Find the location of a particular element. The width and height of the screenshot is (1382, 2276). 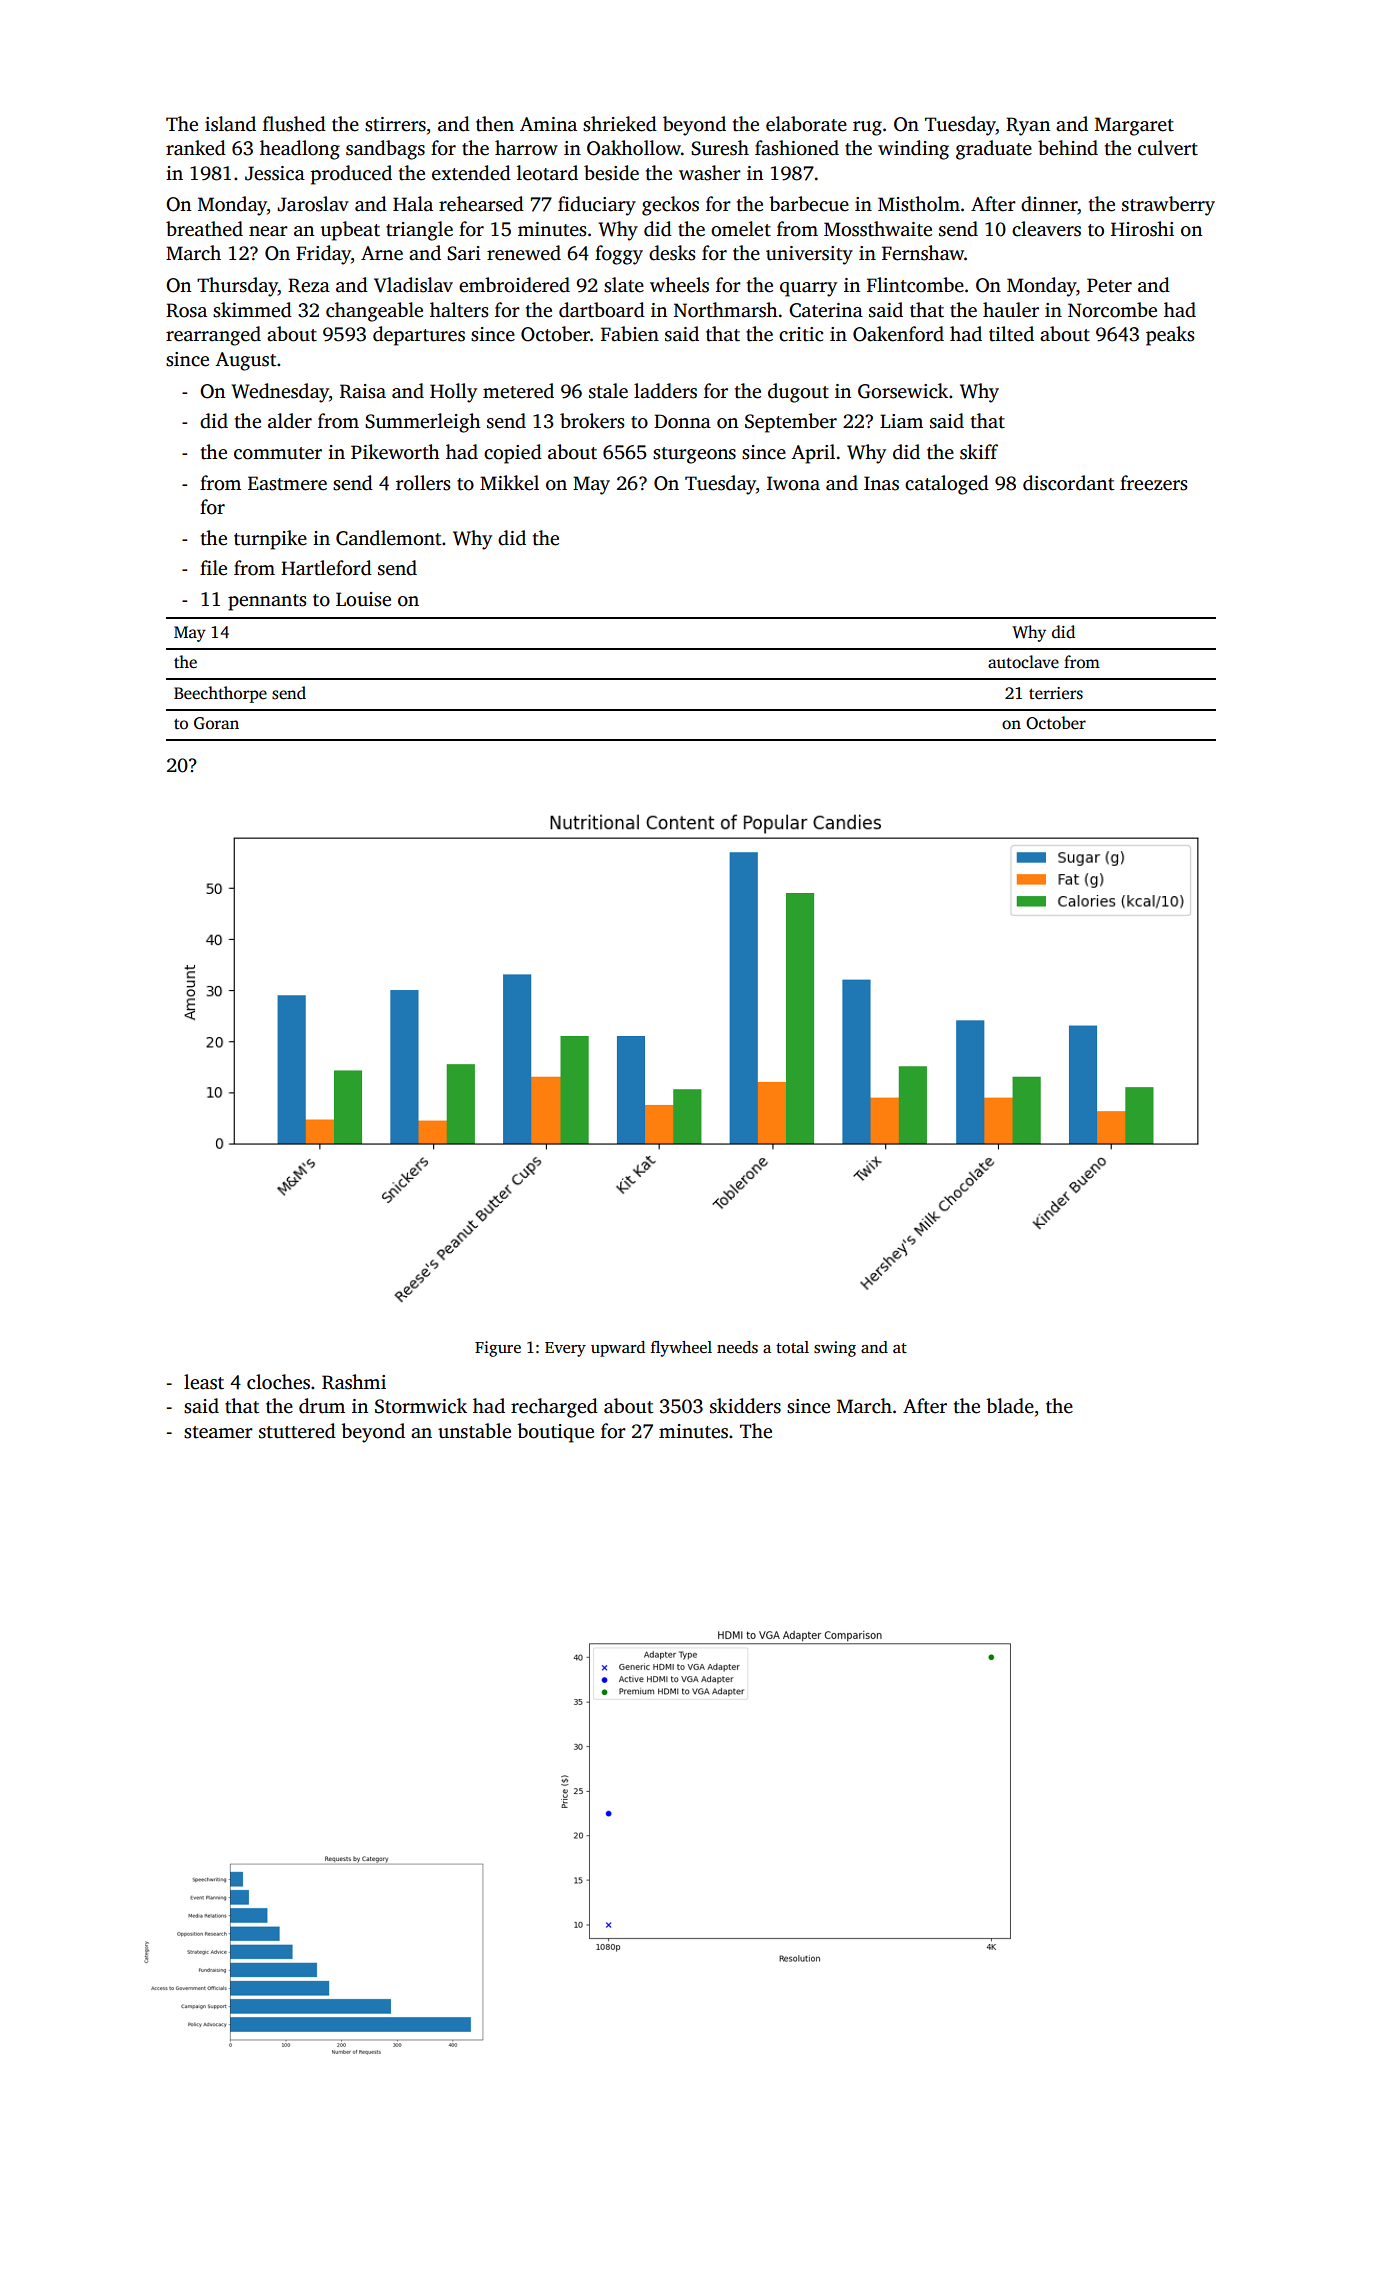

Goran is located at coordinates (216, 723).
